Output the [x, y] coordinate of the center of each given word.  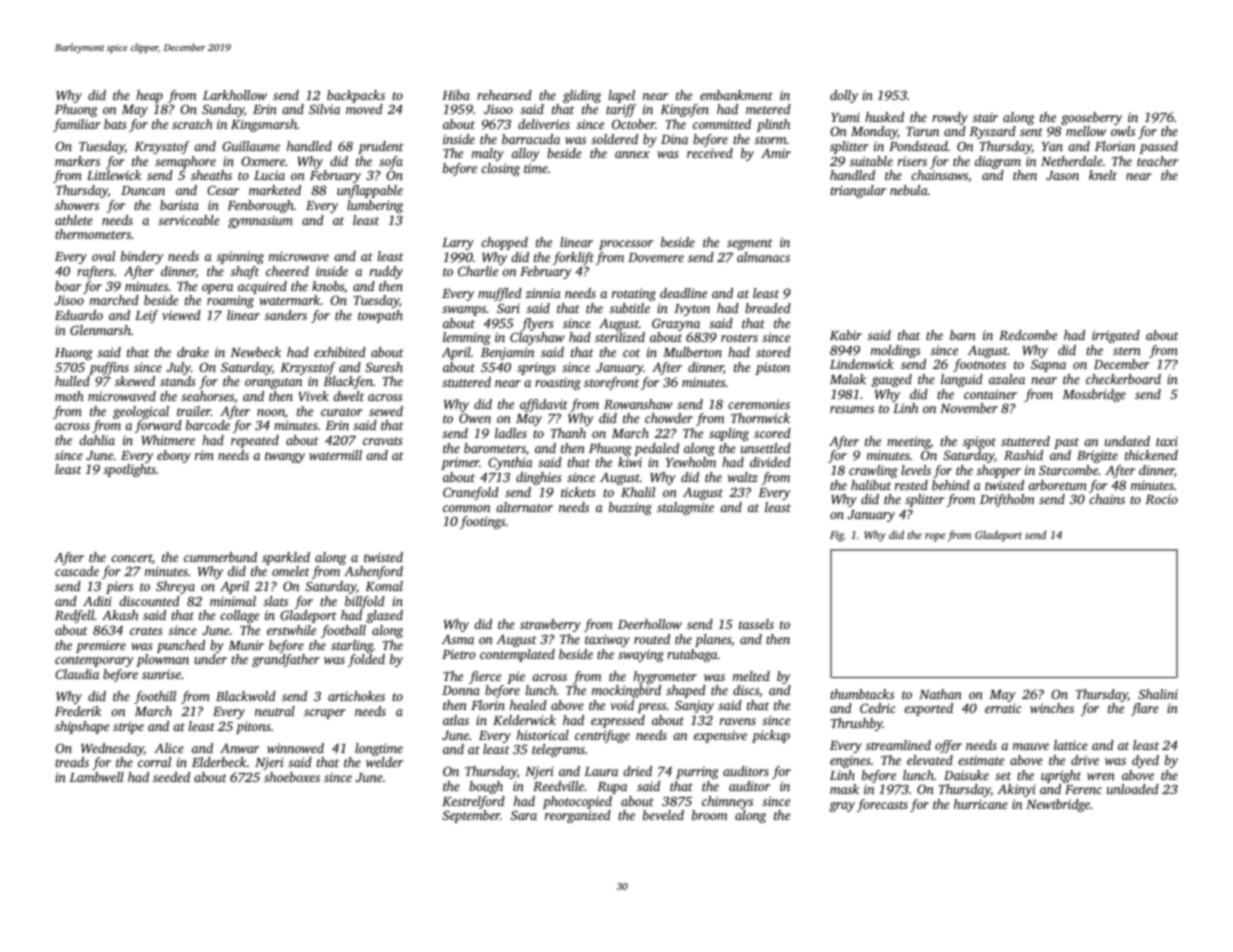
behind [951, 485]
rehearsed [504, 95]
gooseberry [1091, 118]
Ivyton [692, 310]
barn [963, 335]
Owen [475, 418]
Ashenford [373, 572]
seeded [171, 777]
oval [103, 256]
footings [482, 522]
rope [935, 537]
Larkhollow [235, 95]
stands [178, 381]
